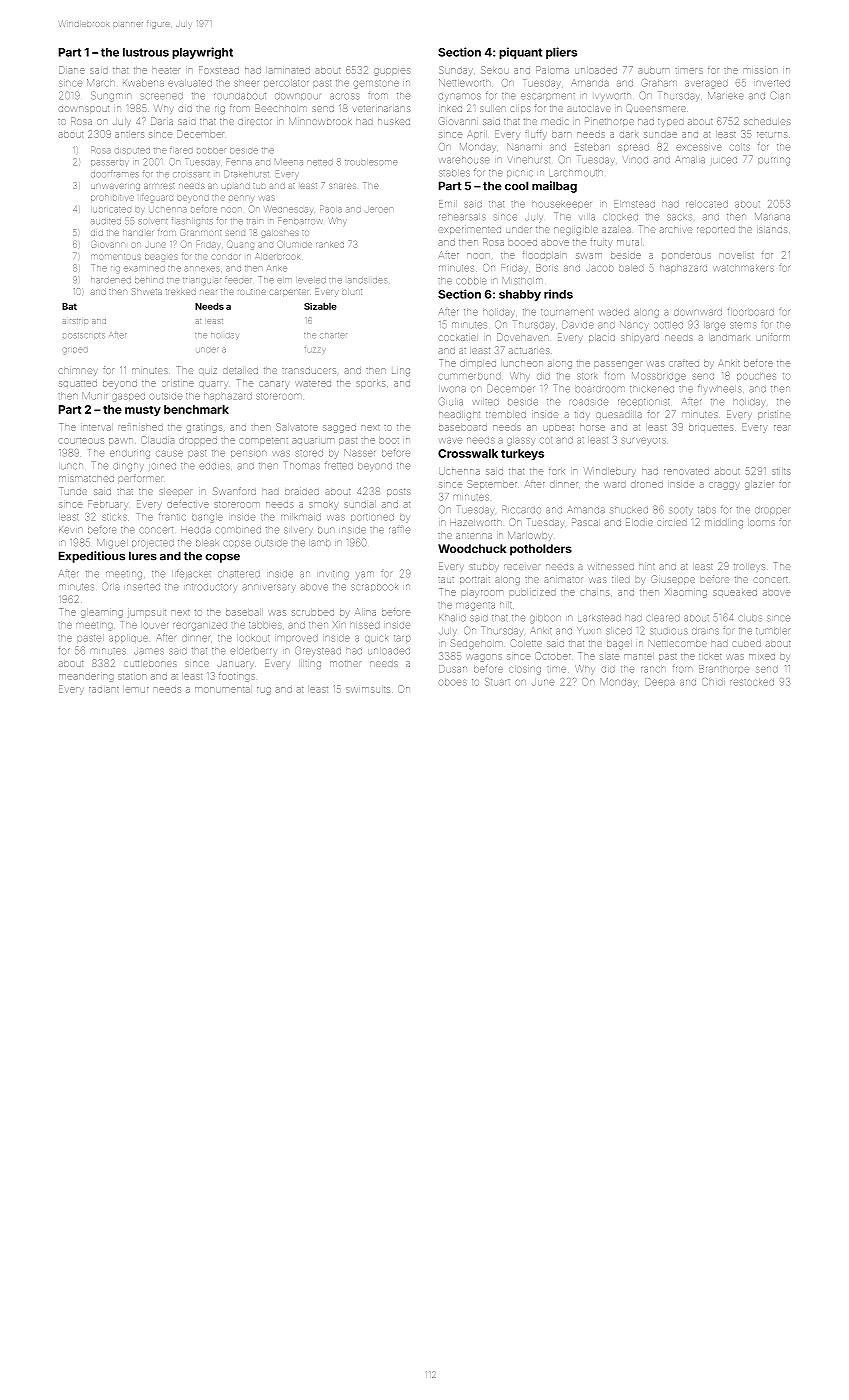 The width and height of the document is (849, 1400). What do you see at coordinates (762, 657) in the document?
I see `mixed` at bounding box center [762, 657].
